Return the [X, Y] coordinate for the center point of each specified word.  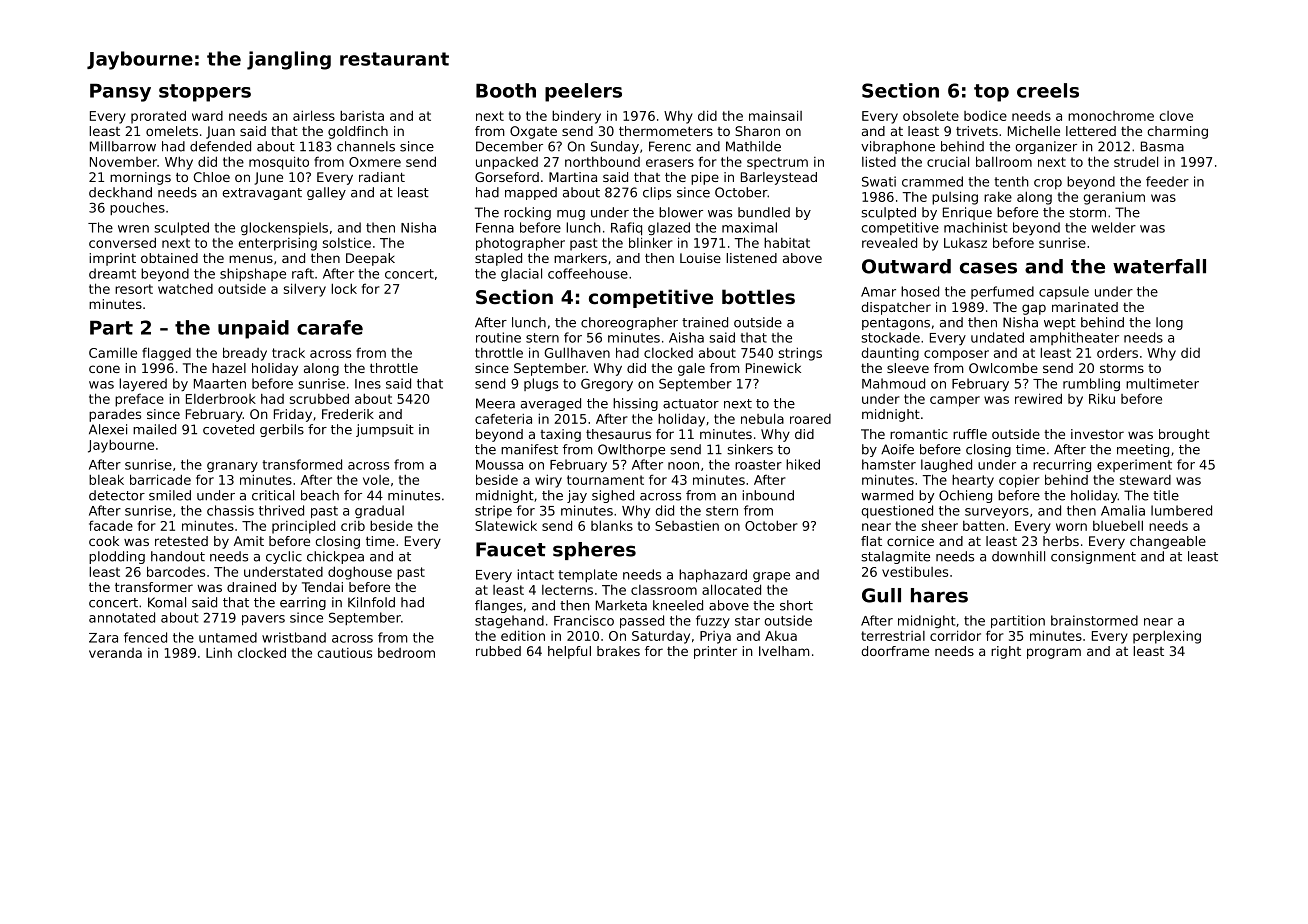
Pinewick [773, 368]
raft [303, 273]
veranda [115, 653]
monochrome [1111, 116]
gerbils [282, 430]
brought [1184, 435]
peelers [583, 92]
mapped [531, 193]
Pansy [120, 93]
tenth [1011, 181]
